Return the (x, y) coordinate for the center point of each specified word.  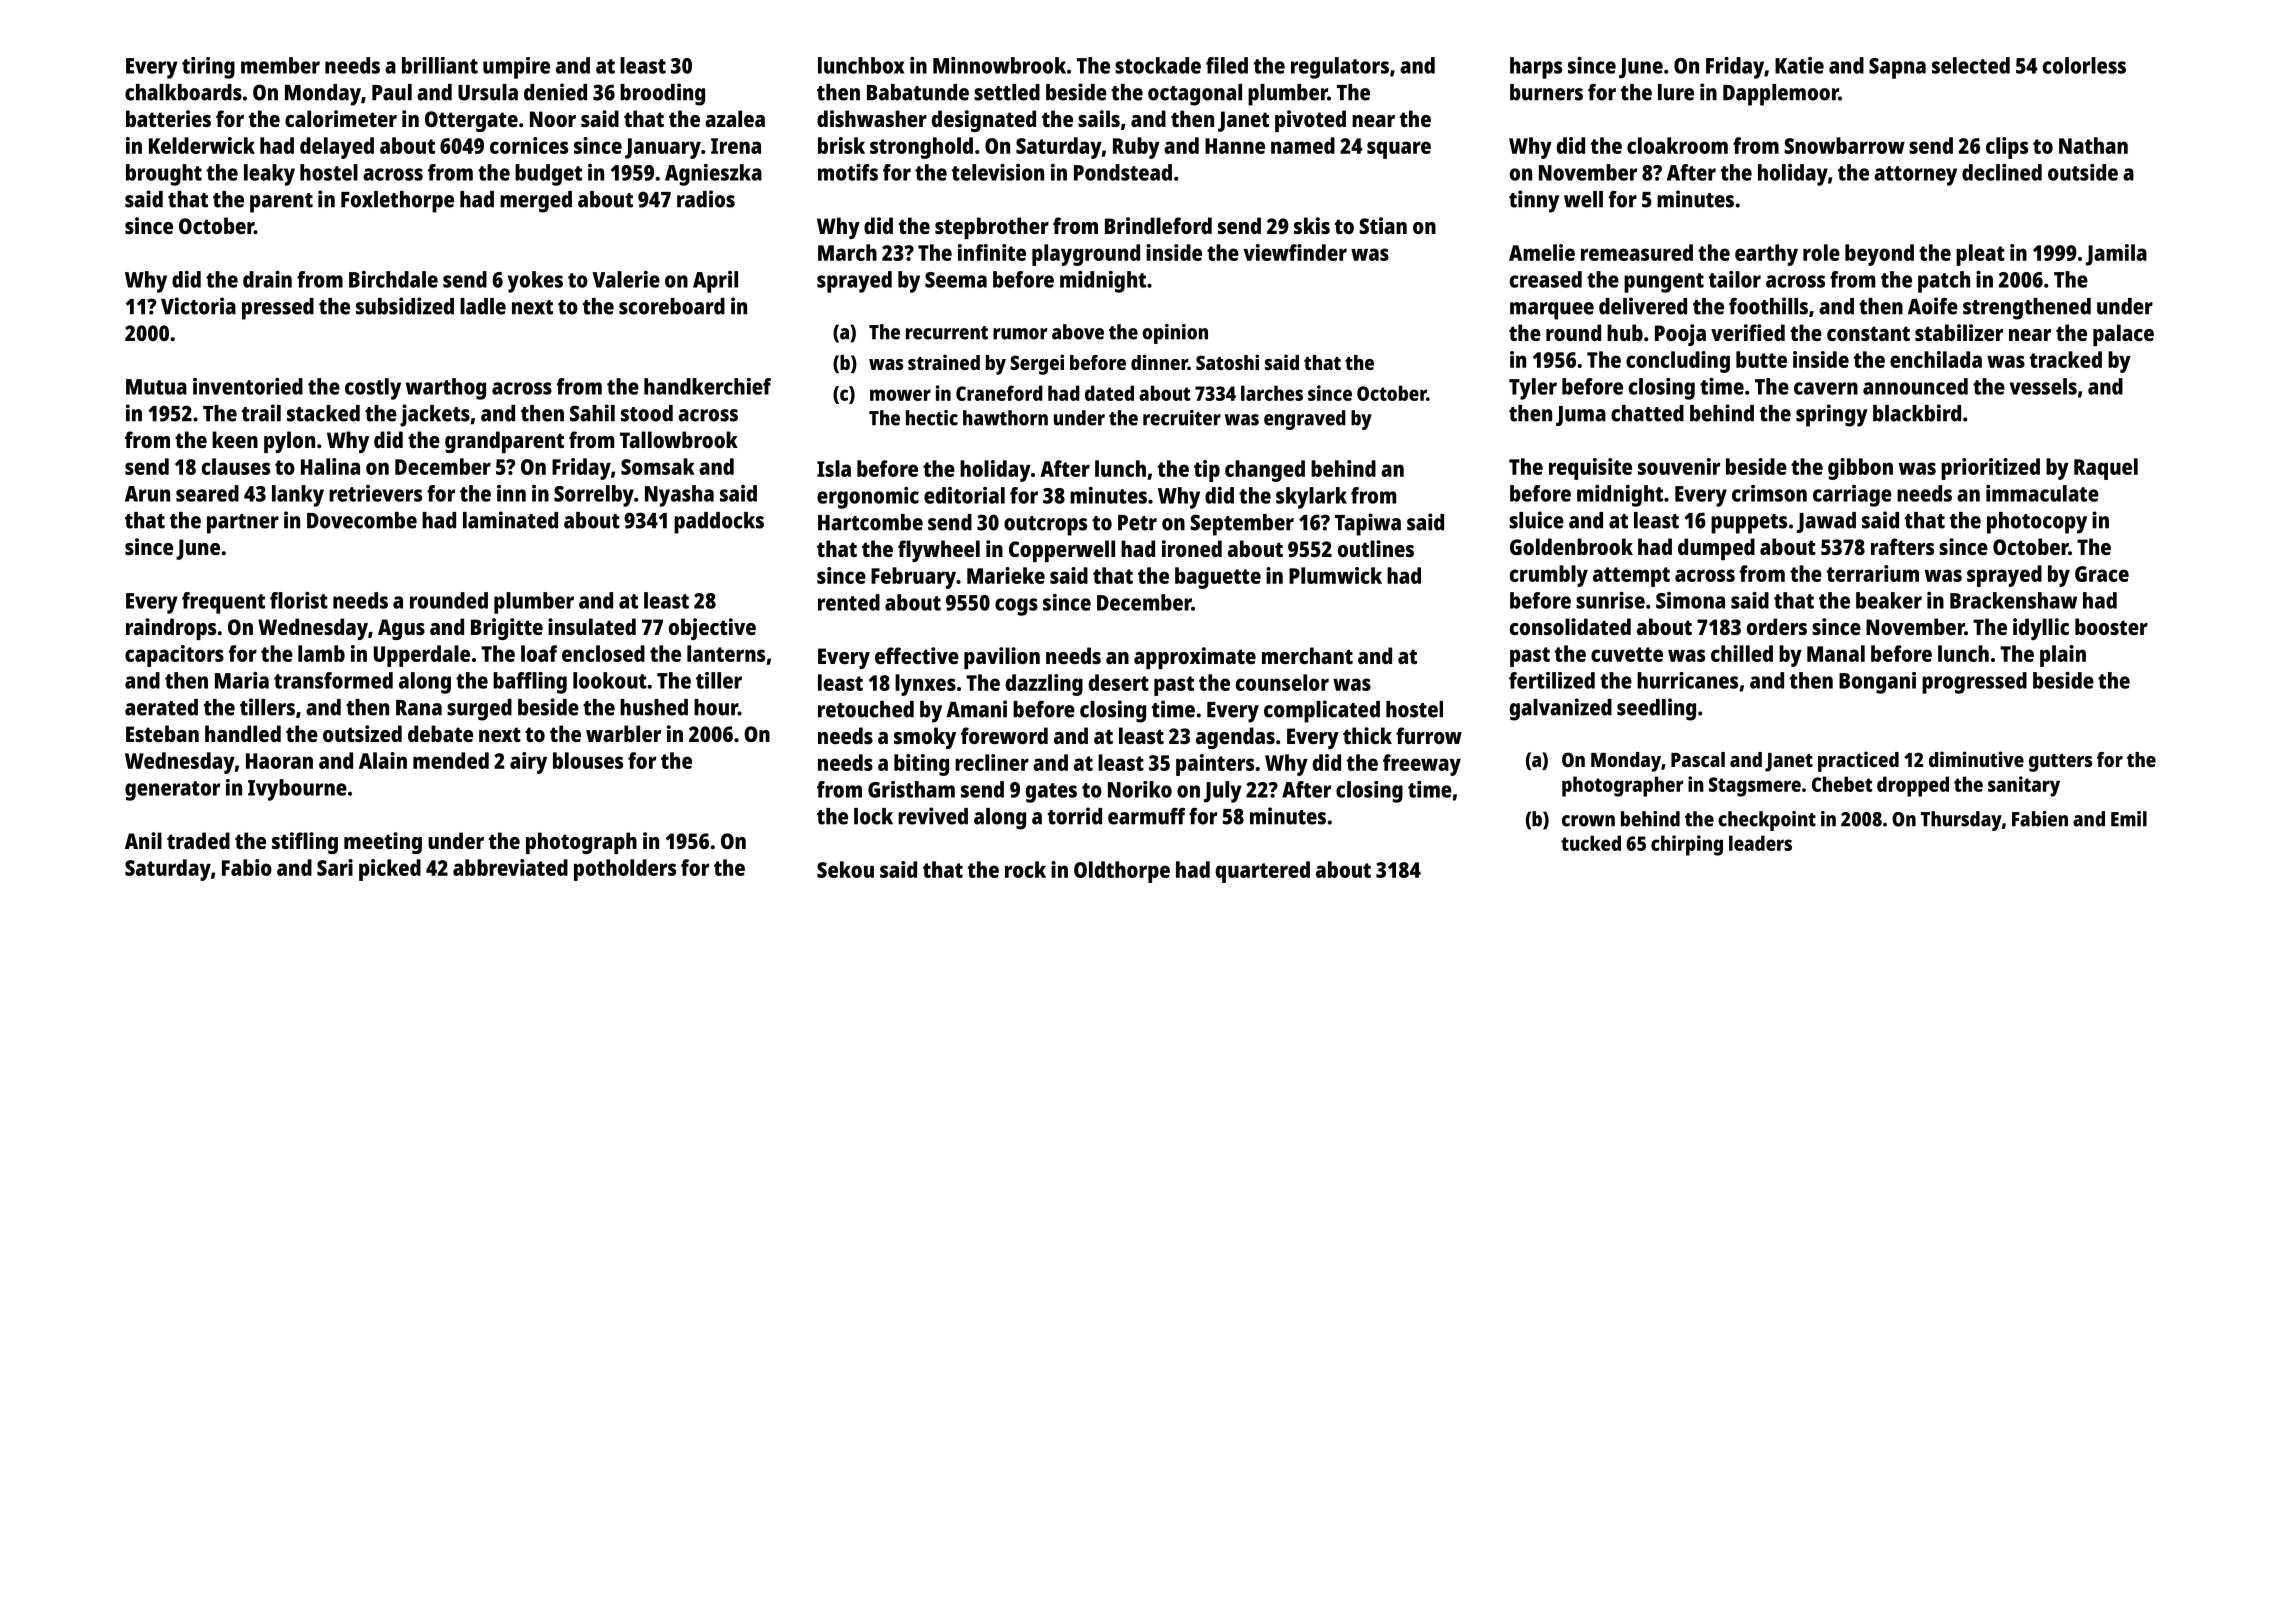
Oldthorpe (1122, 872)
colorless (2084, 65)
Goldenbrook (1571, 546)
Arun (147, 494)
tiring (208, 68)
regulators (1340, 68)
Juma (1581, 416)
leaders (1760, 843)
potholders (625, 870)
